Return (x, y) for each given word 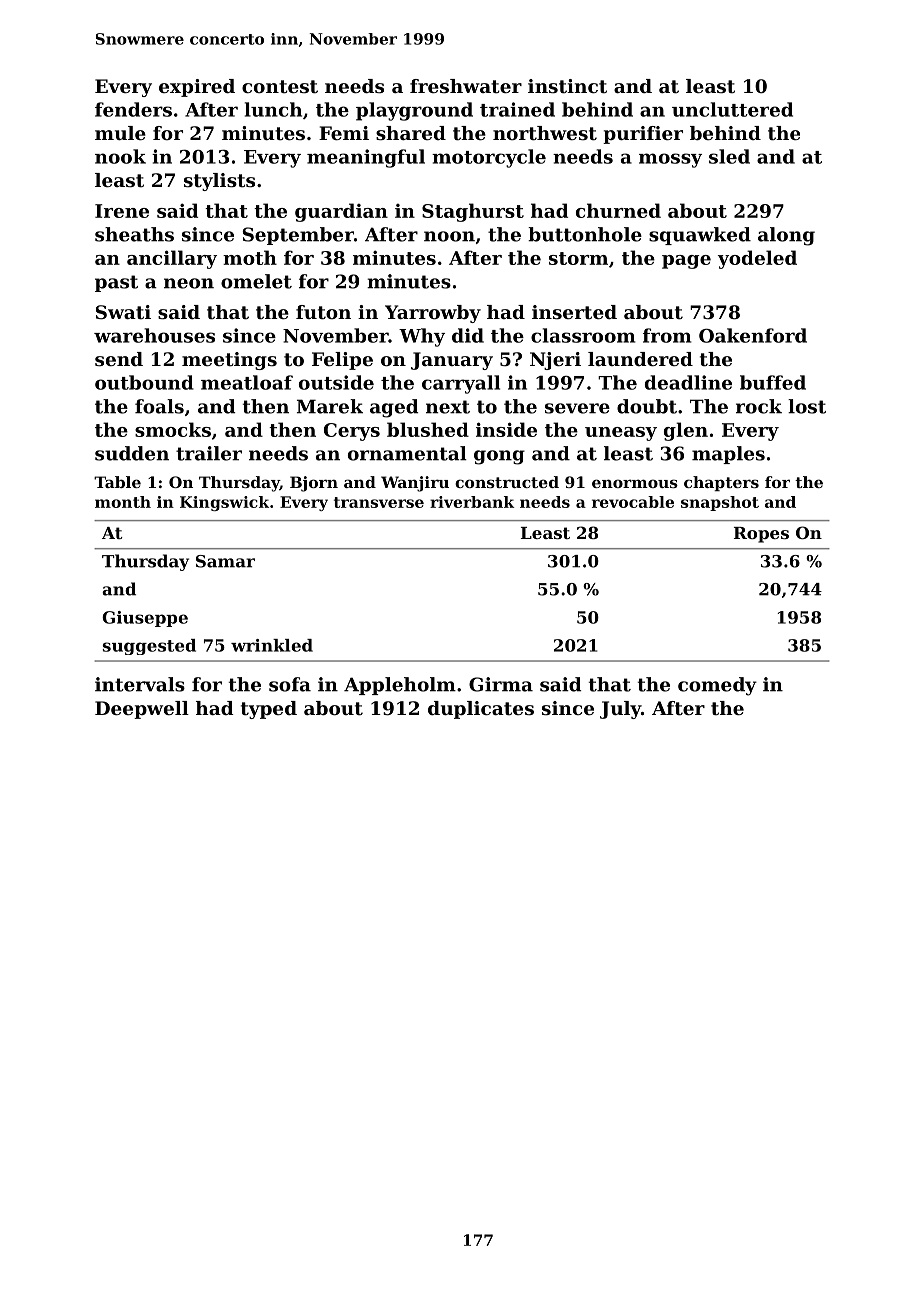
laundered (640, 359)
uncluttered (732, 109)
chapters (721, 483)
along (786, 236)
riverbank (472, 502)
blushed (428, 429)
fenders (133, 109)
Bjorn (314, 484)
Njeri (555, 361)
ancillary (172, 259)
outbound (144, 382)
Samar (225, 561)
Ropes (761, 535)
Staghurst (473, 212)
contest (280, 87)
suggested (149, 647)
